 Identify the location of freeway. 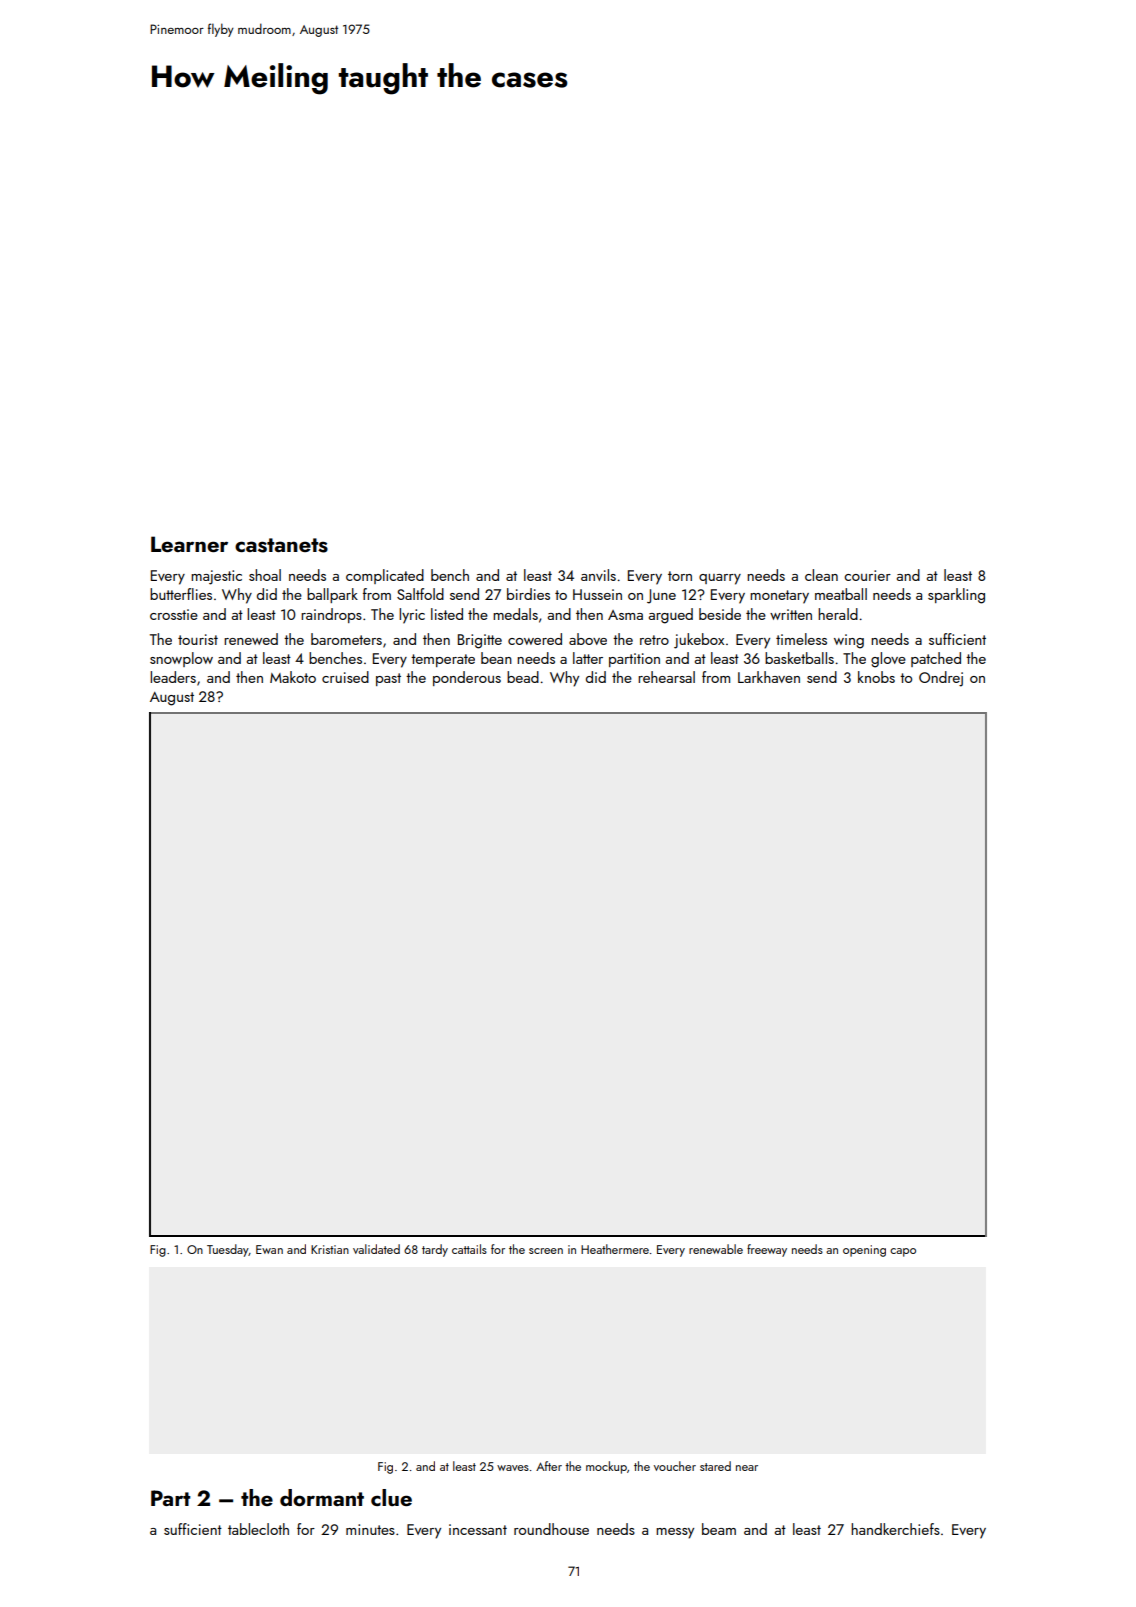
(767, 1250).
